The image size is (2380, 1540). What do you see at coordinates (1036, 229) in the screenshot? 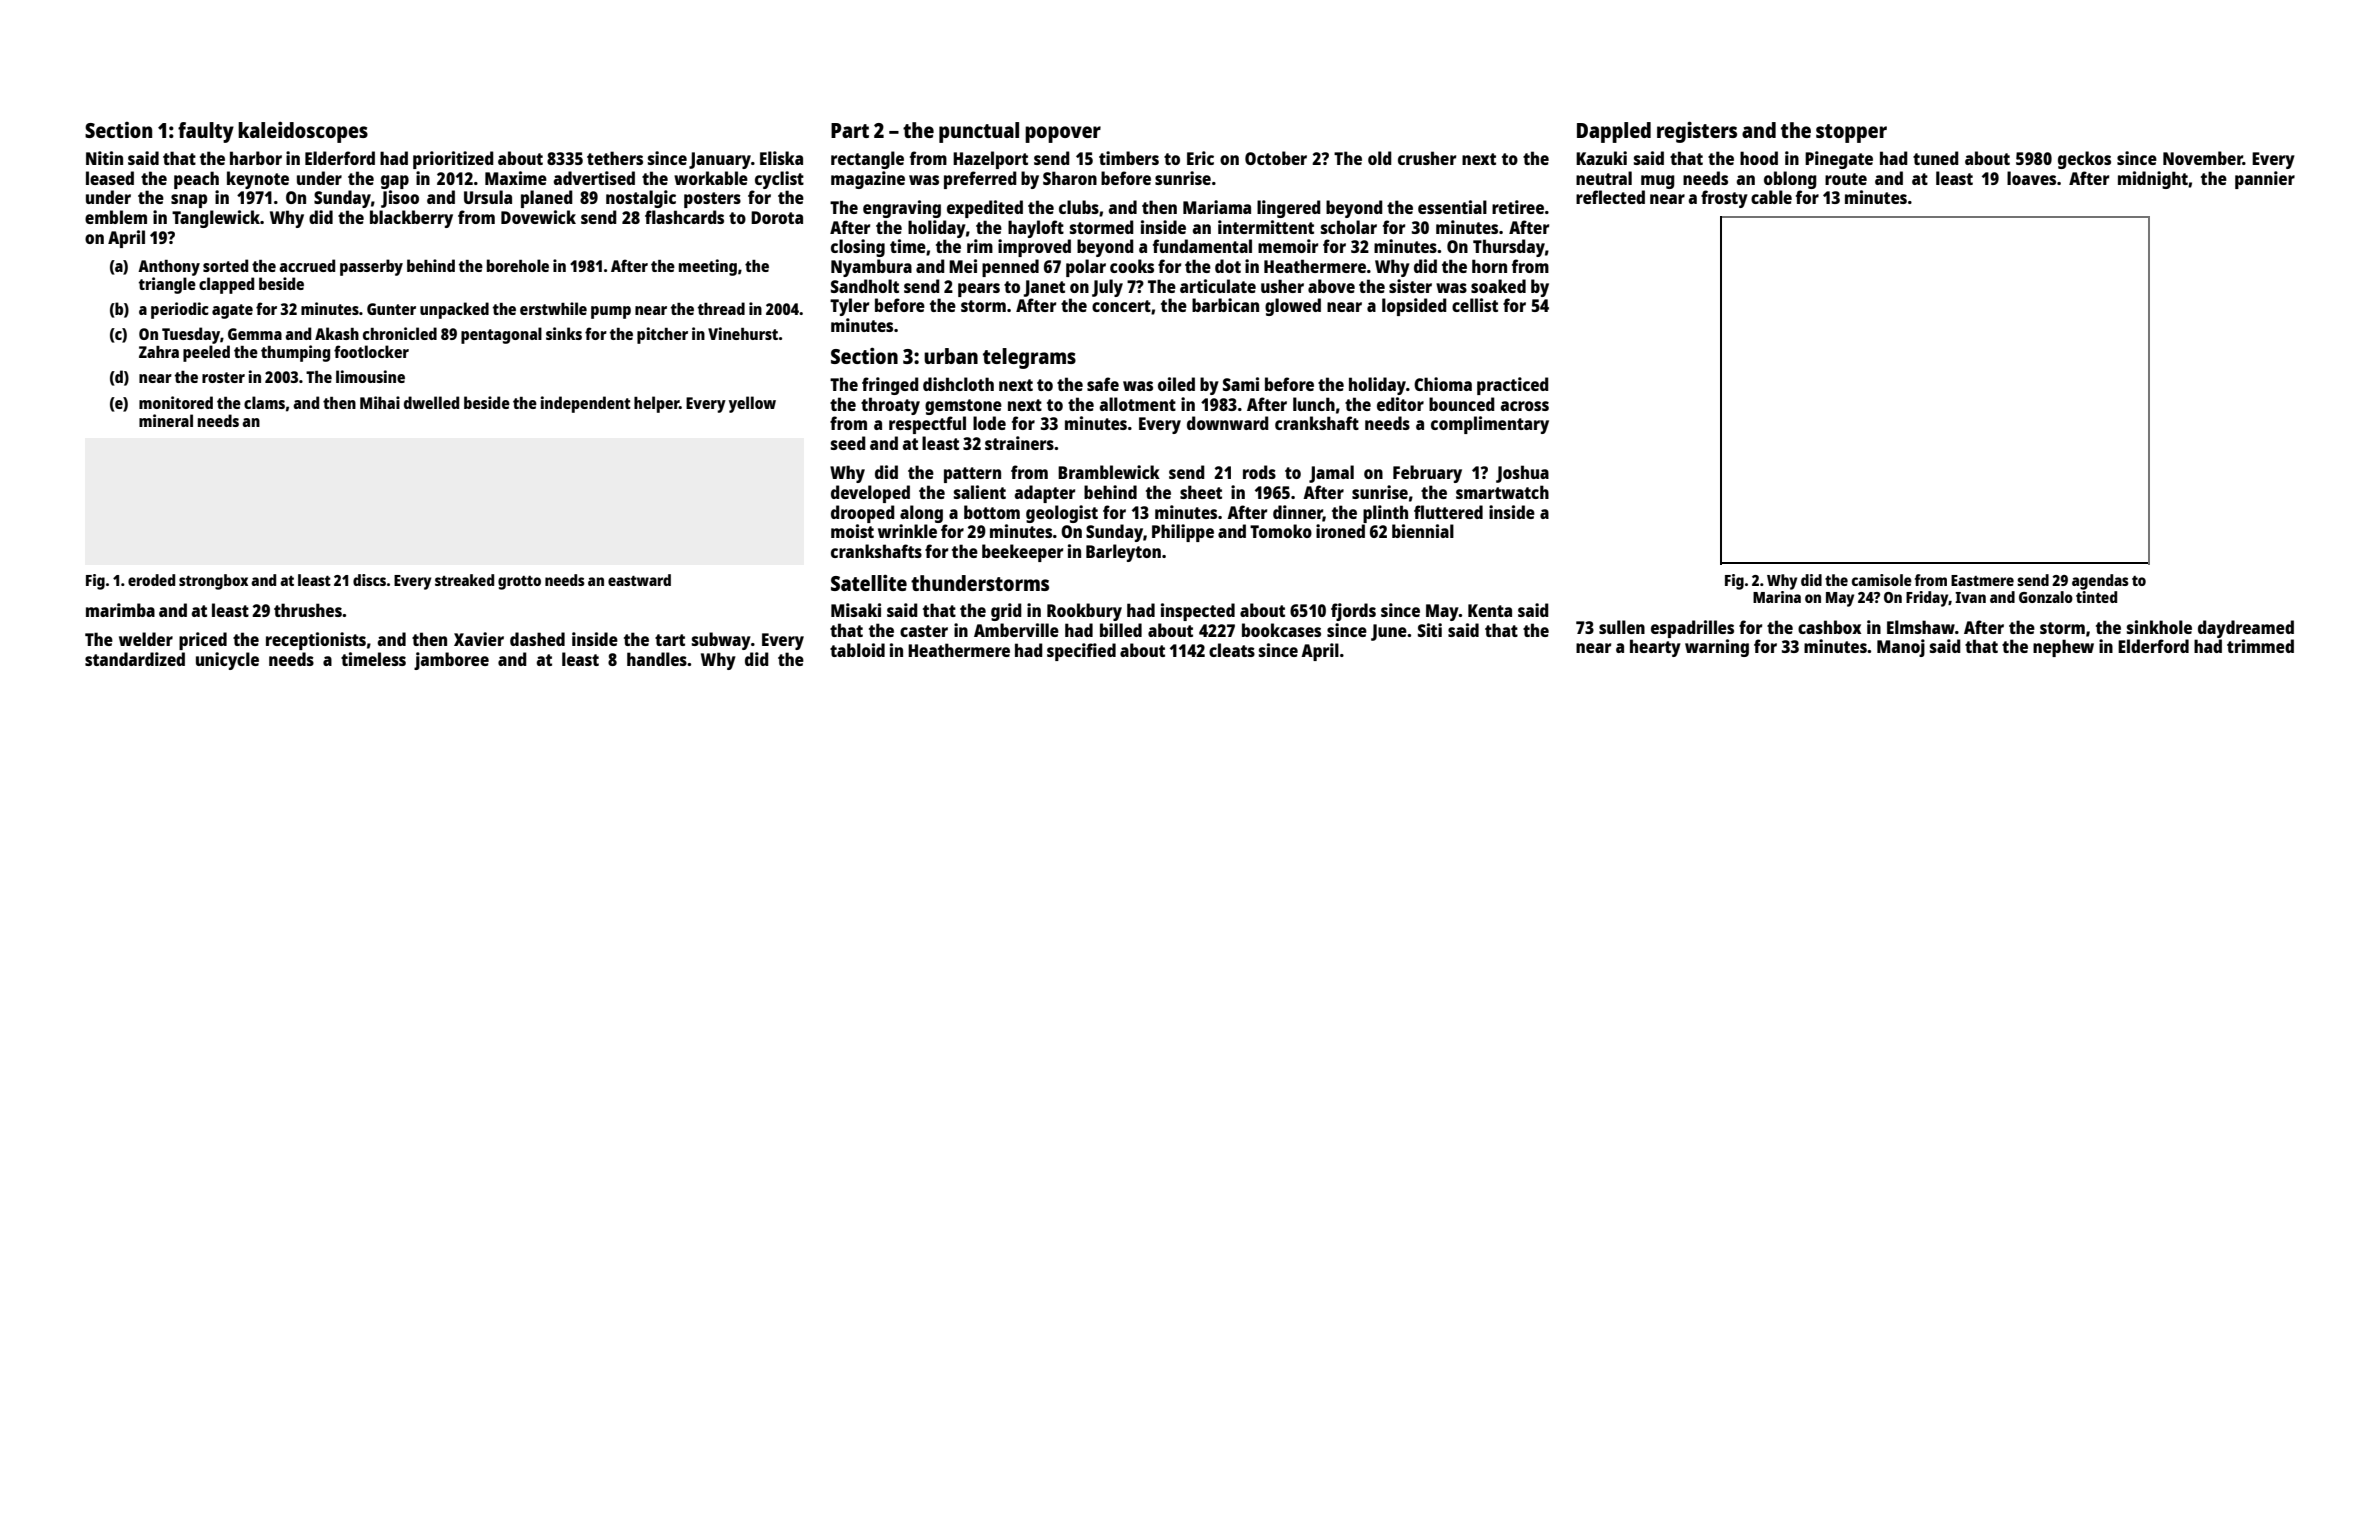
I see `hayloft` at bounding box center [1036, 229].
